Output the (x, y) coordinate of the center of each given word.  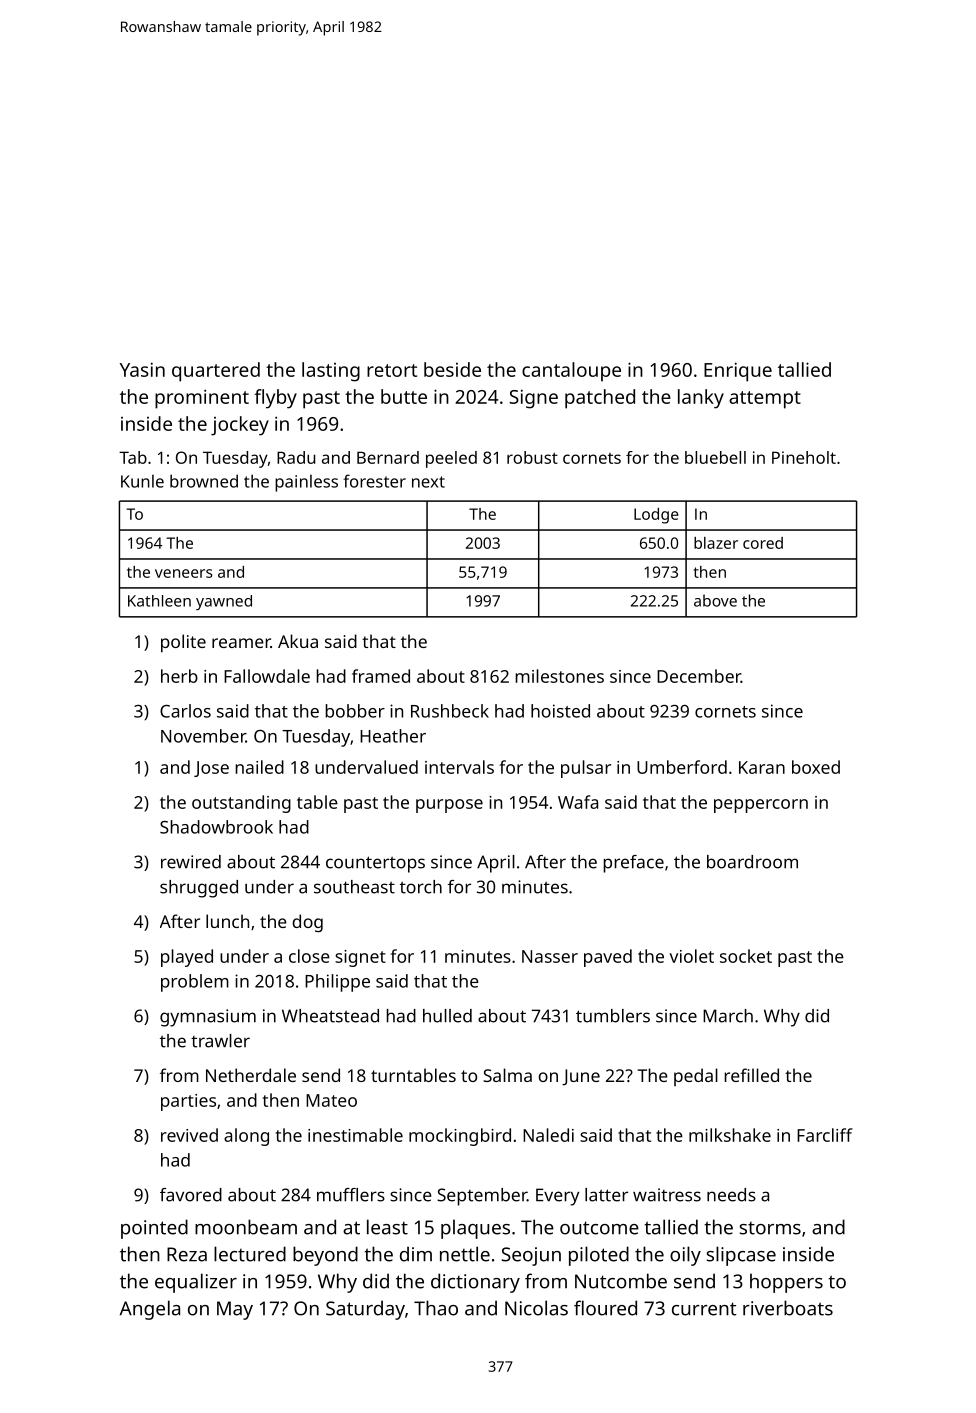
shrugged (199, 889)
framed (381, 676)
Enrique (738, 372)
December (699, 676)
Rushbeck (450, 711)
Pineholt (804, 457)
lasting (331, 372)
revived (189, 1135)
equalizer (196, 1283)
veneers (184, 573)
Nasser (550, 956)
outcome (599, 1228)
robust (532, 457)
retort (392, 370)
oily (685, 1256)
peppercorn (761, 806)
